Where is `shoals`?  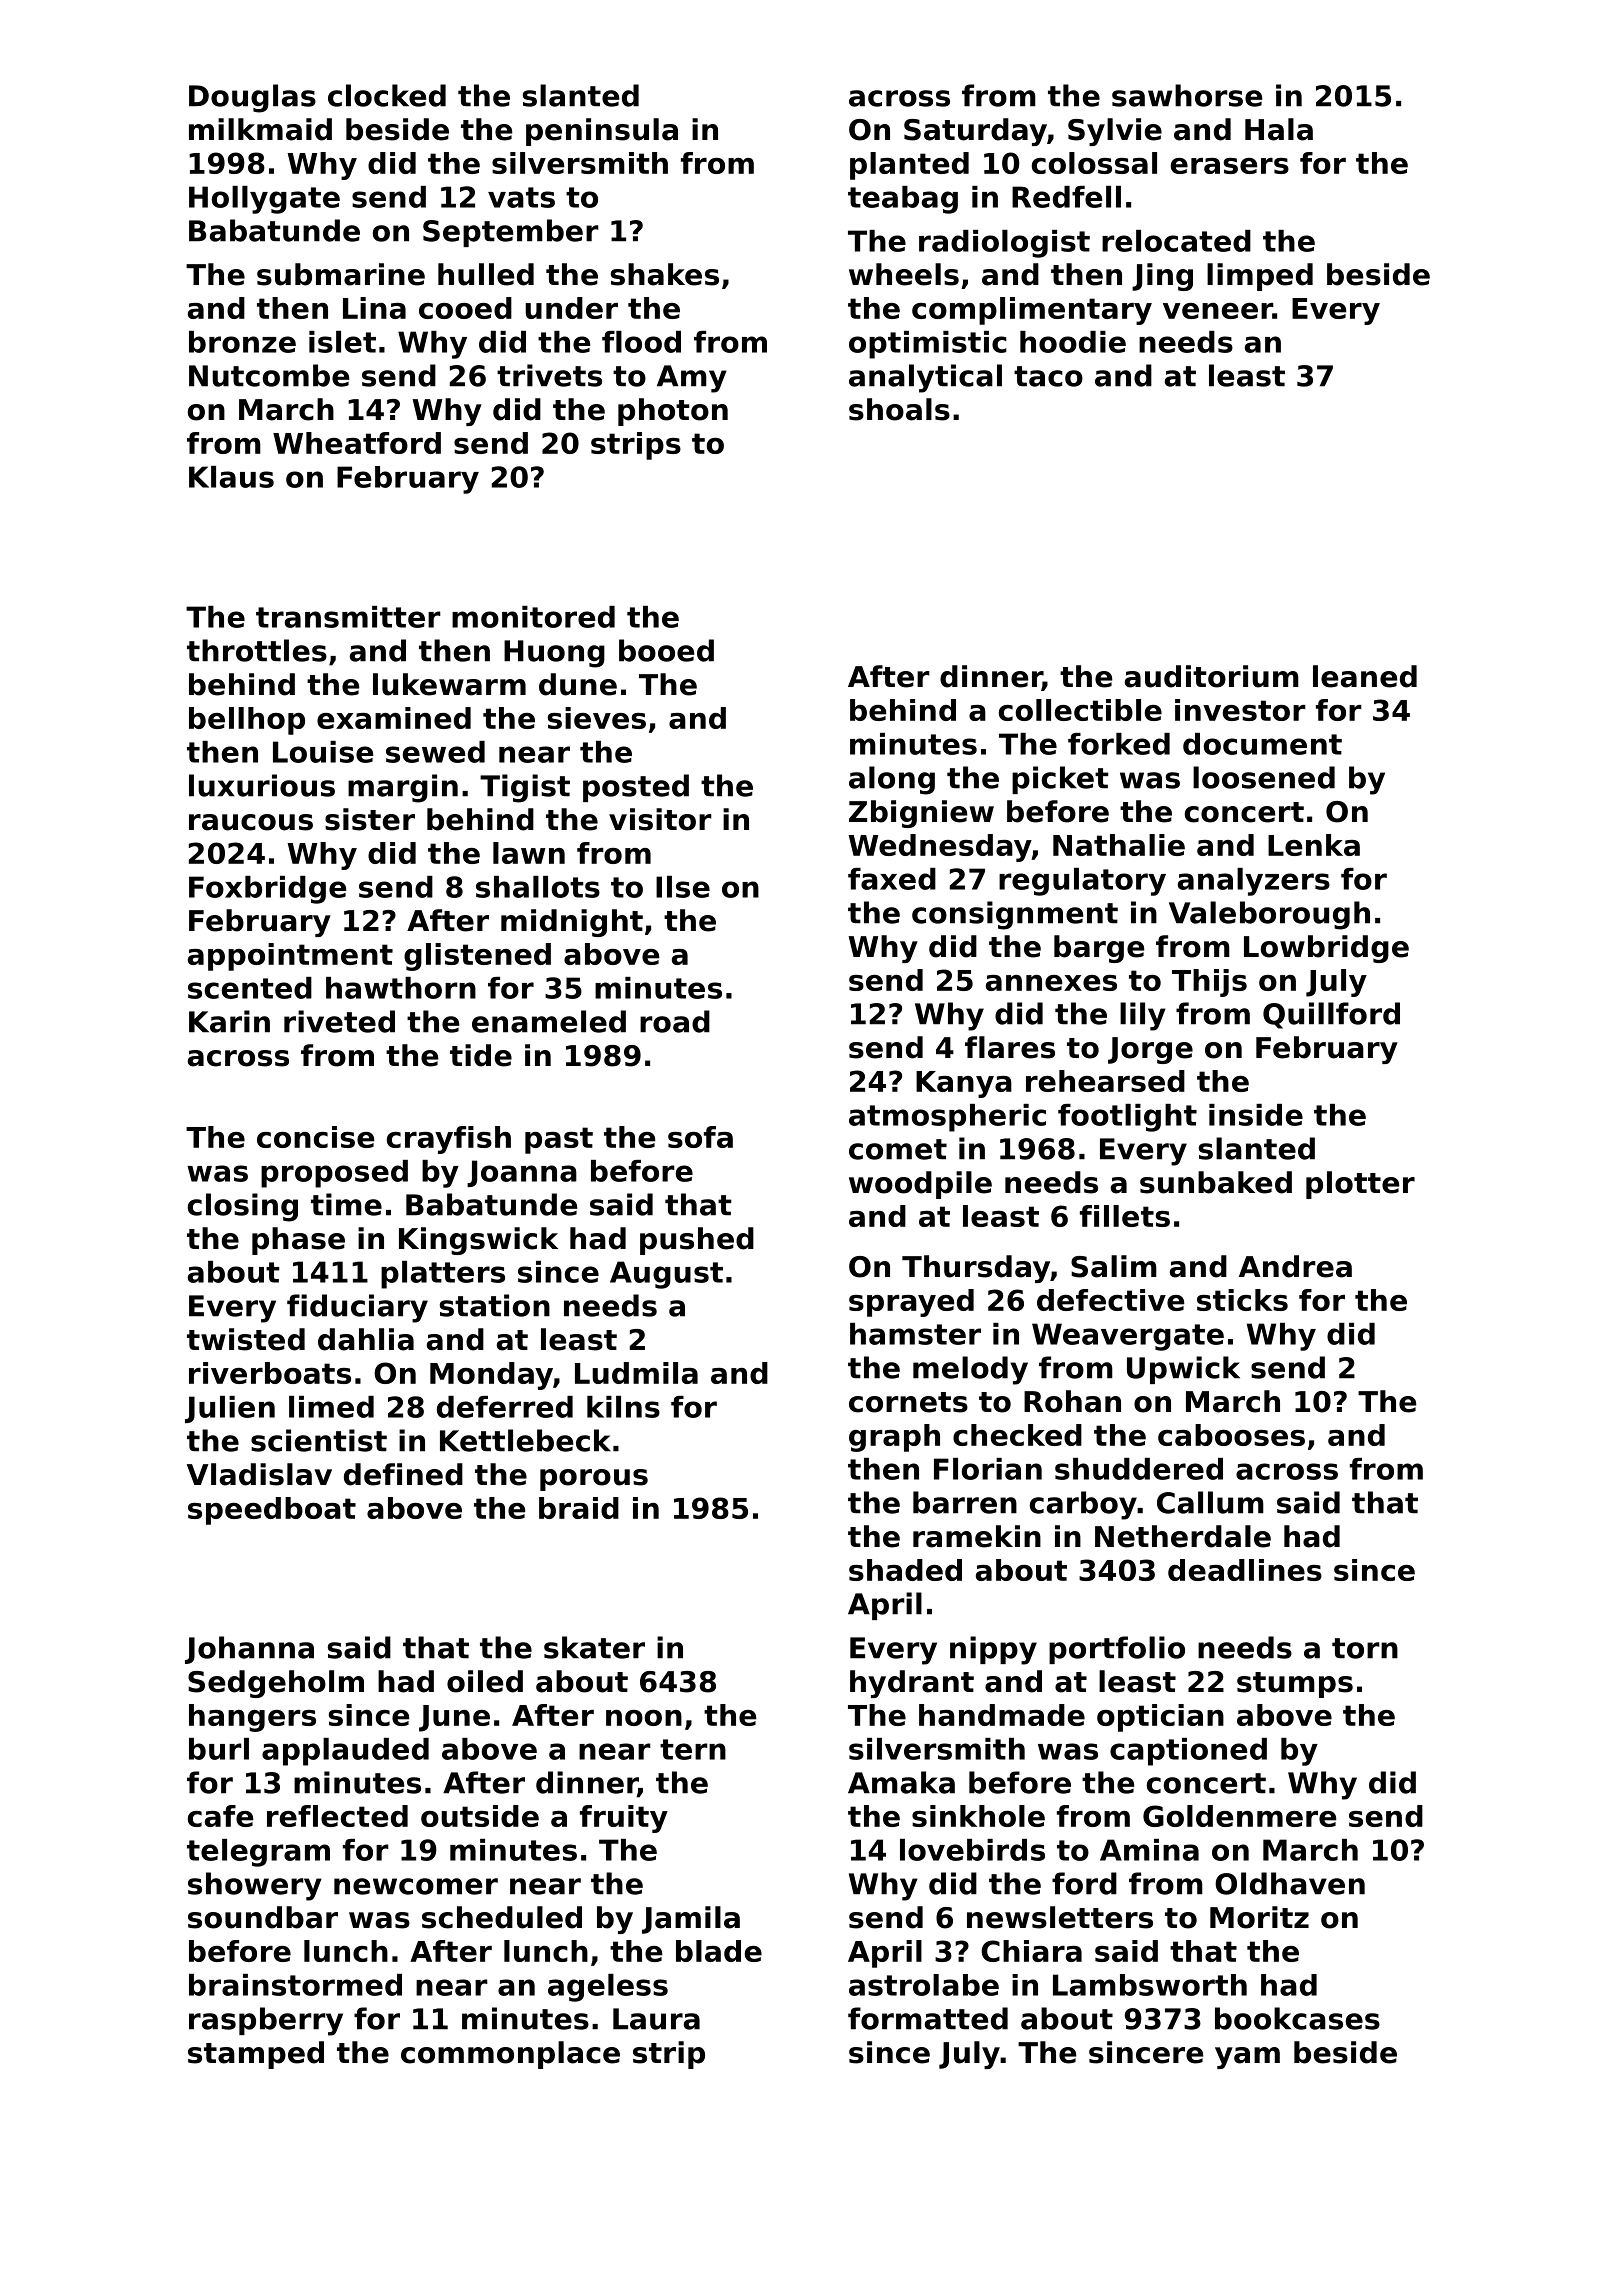
shoals is located at coordinates (899, 409).
